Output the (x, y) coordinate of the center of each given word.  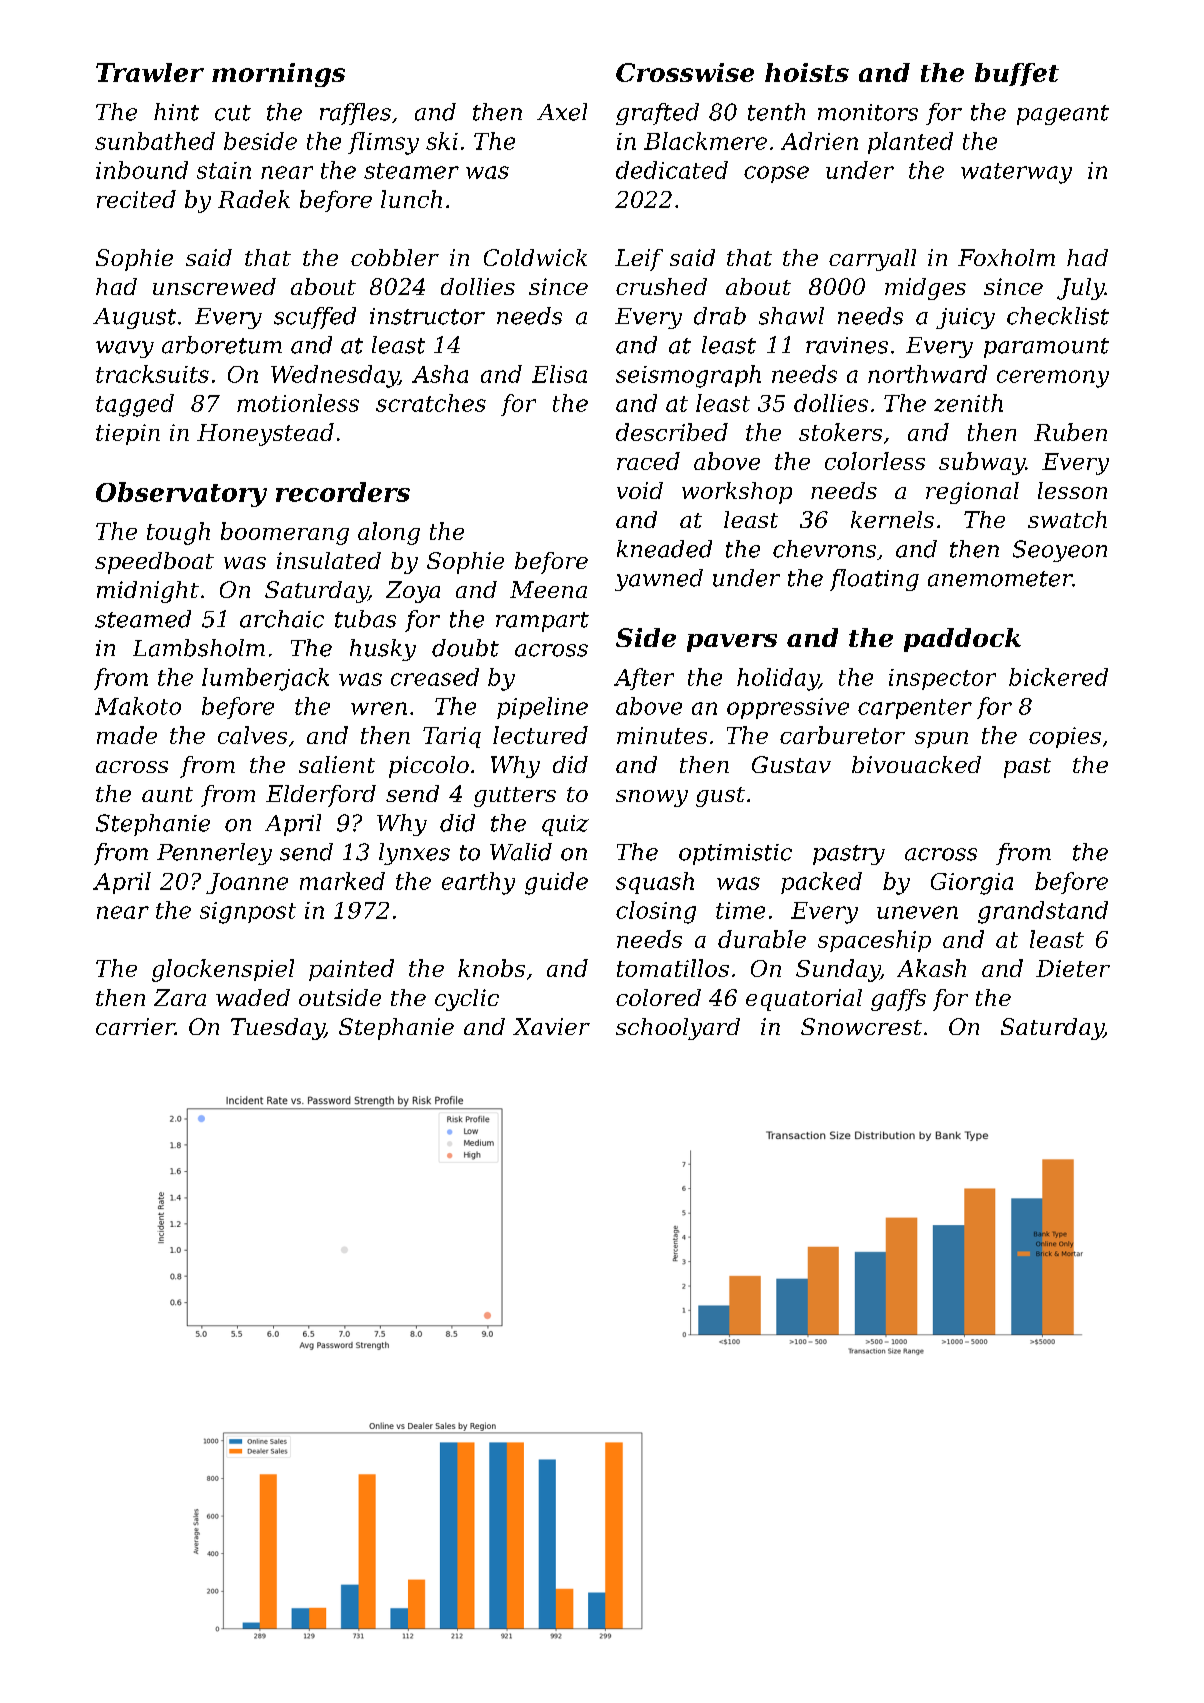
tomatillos (673, 968)
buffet (1017, 74)
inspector (942, 679)
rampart (542, 622)
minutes (662, 735)
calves (252, 735)
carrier (135, 1026)
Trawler (150, 72)
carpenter (915, 709)
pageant (1063, 115)
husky (383, 650)
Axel (562, 112)
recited (136, 199)
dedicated (672, 170)
